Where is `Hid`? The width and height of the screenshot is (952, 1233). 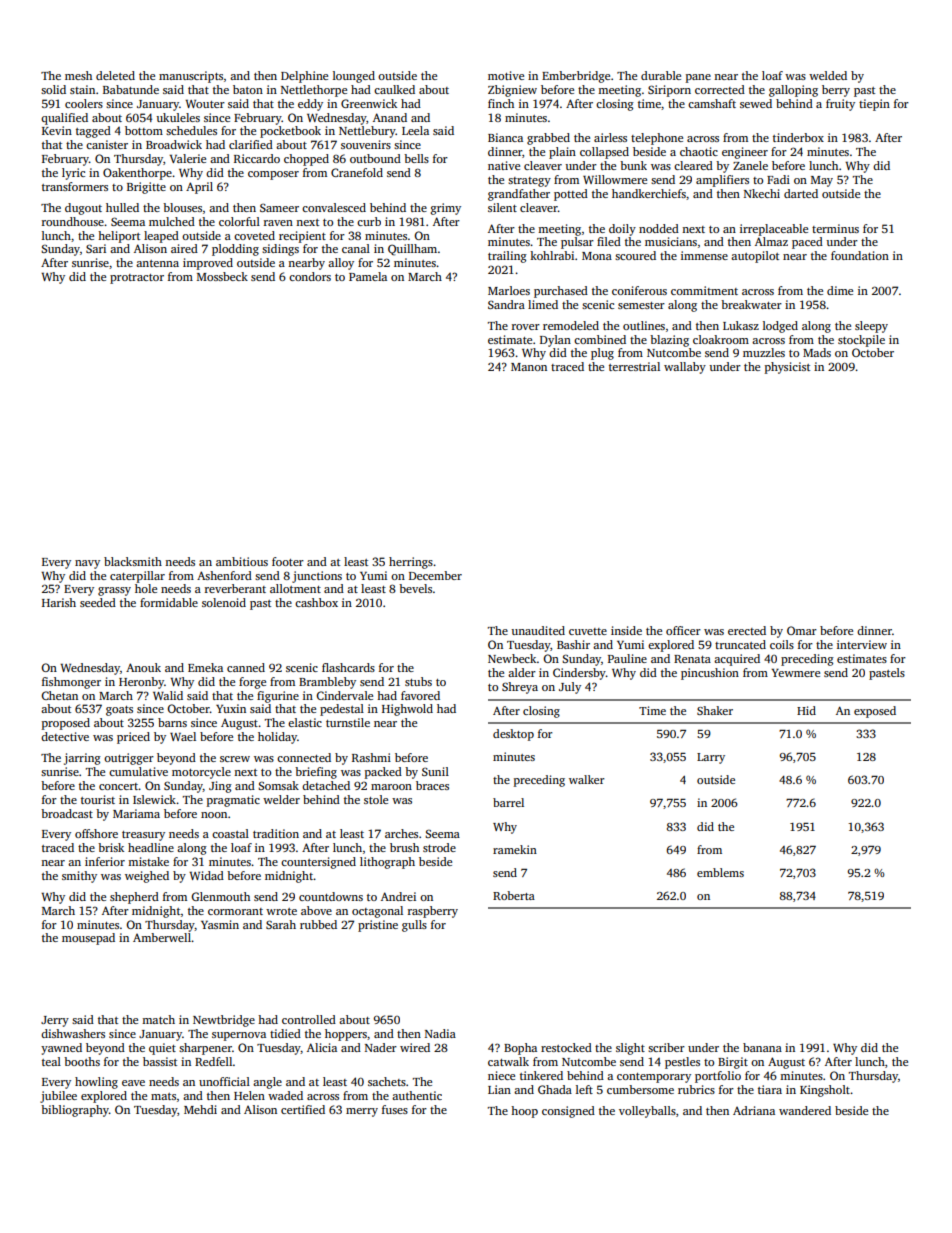
Hid is located at coordinates (806, 710).
